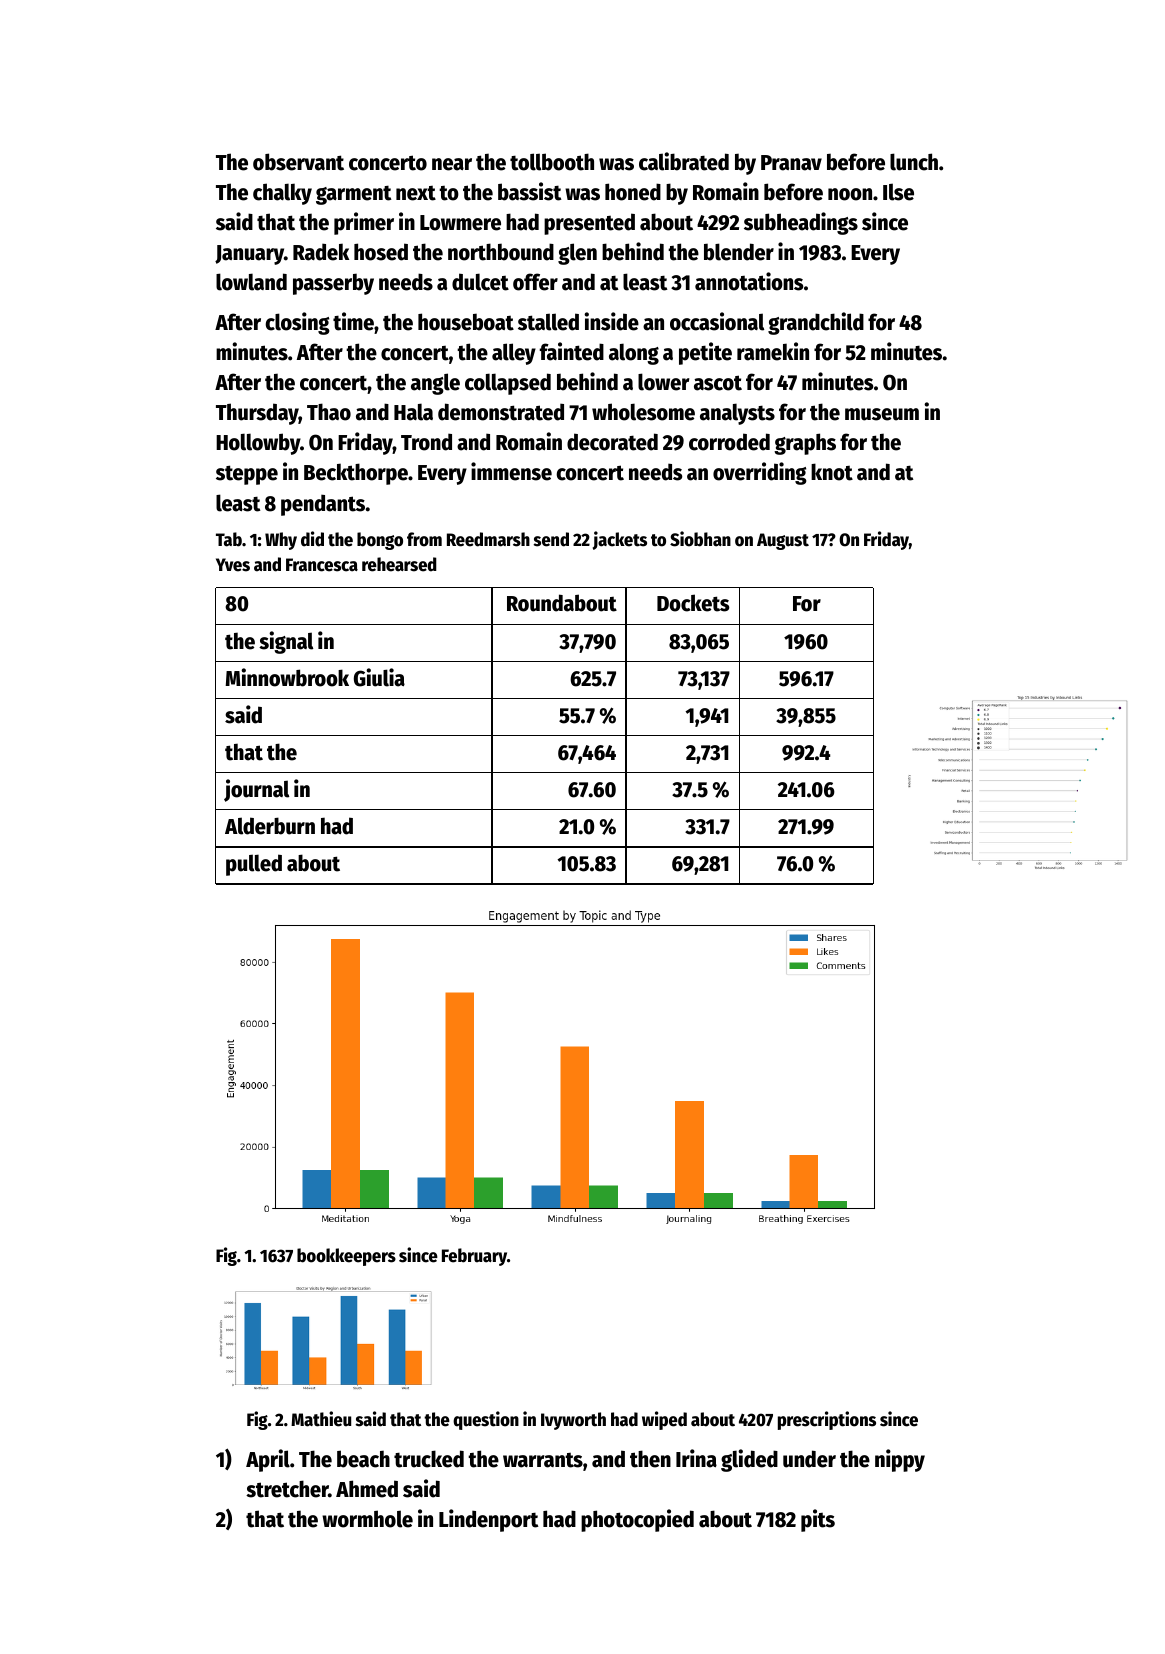 The width and height of the screenshot is (1165, 1654). Describe the element at coordinates (321, 252) in the screenshot. I see `Radek` at that location.
